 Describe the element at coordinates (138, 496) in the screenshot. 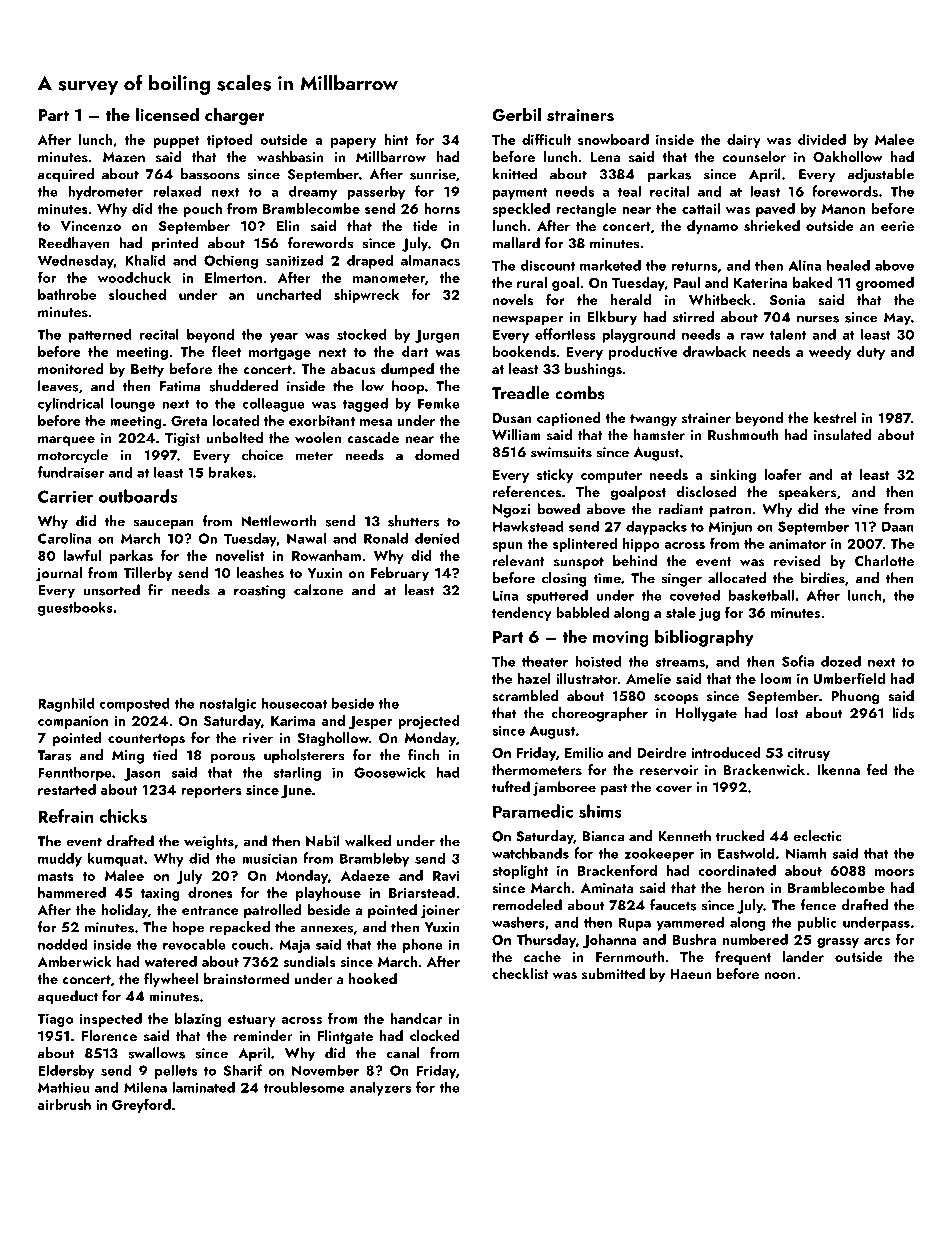

I see `outboards` at that location.
